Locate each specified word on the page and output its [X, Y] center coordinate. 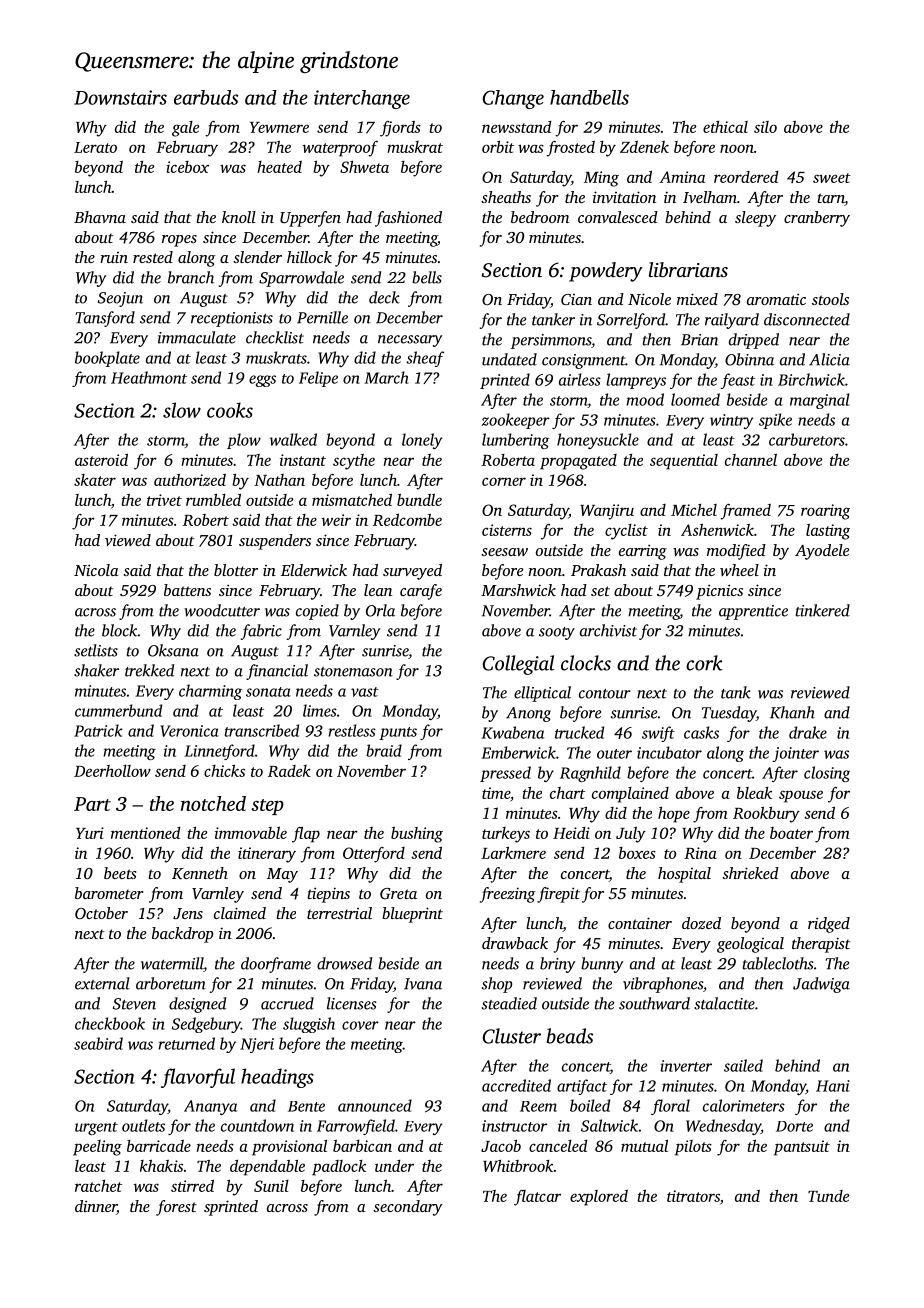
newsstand [516, 127]
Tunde [828, 1196]
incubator [669, 752]
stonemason [353, 672]
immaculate [197, 337]
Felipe [318, 379]
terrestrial [339, 913]
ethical [725, 127]
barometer [109, 893]
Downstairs [120, 97]
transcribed [262, 730]
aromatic [776, 299]
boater [791, 833]
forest [176, 1208]
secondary [408, 1208]
